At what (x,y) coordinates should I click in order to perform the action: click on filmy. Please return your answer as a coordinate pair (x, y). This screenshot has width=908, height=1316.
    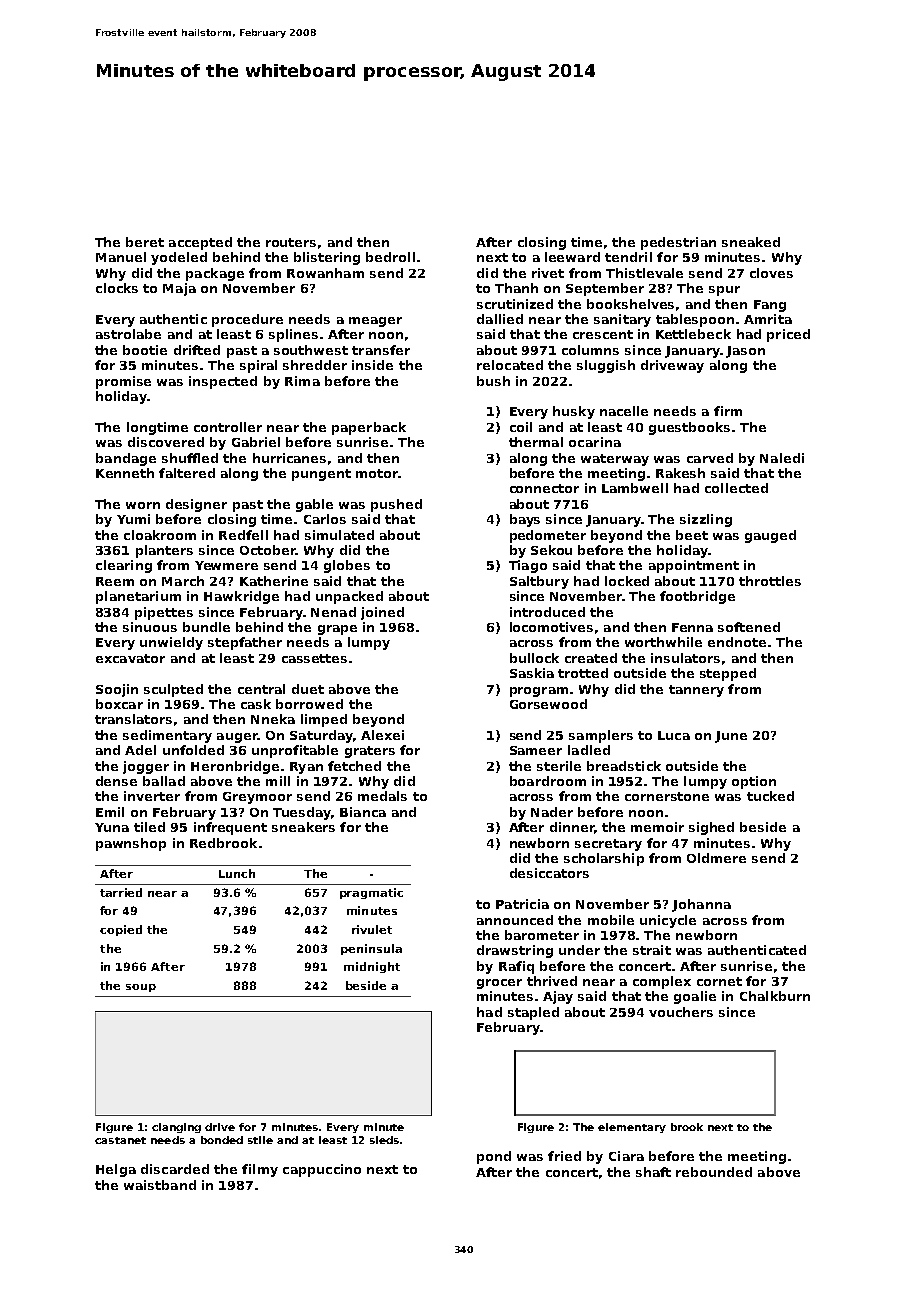
    Looking at the image, I should click on (260, 1170).
